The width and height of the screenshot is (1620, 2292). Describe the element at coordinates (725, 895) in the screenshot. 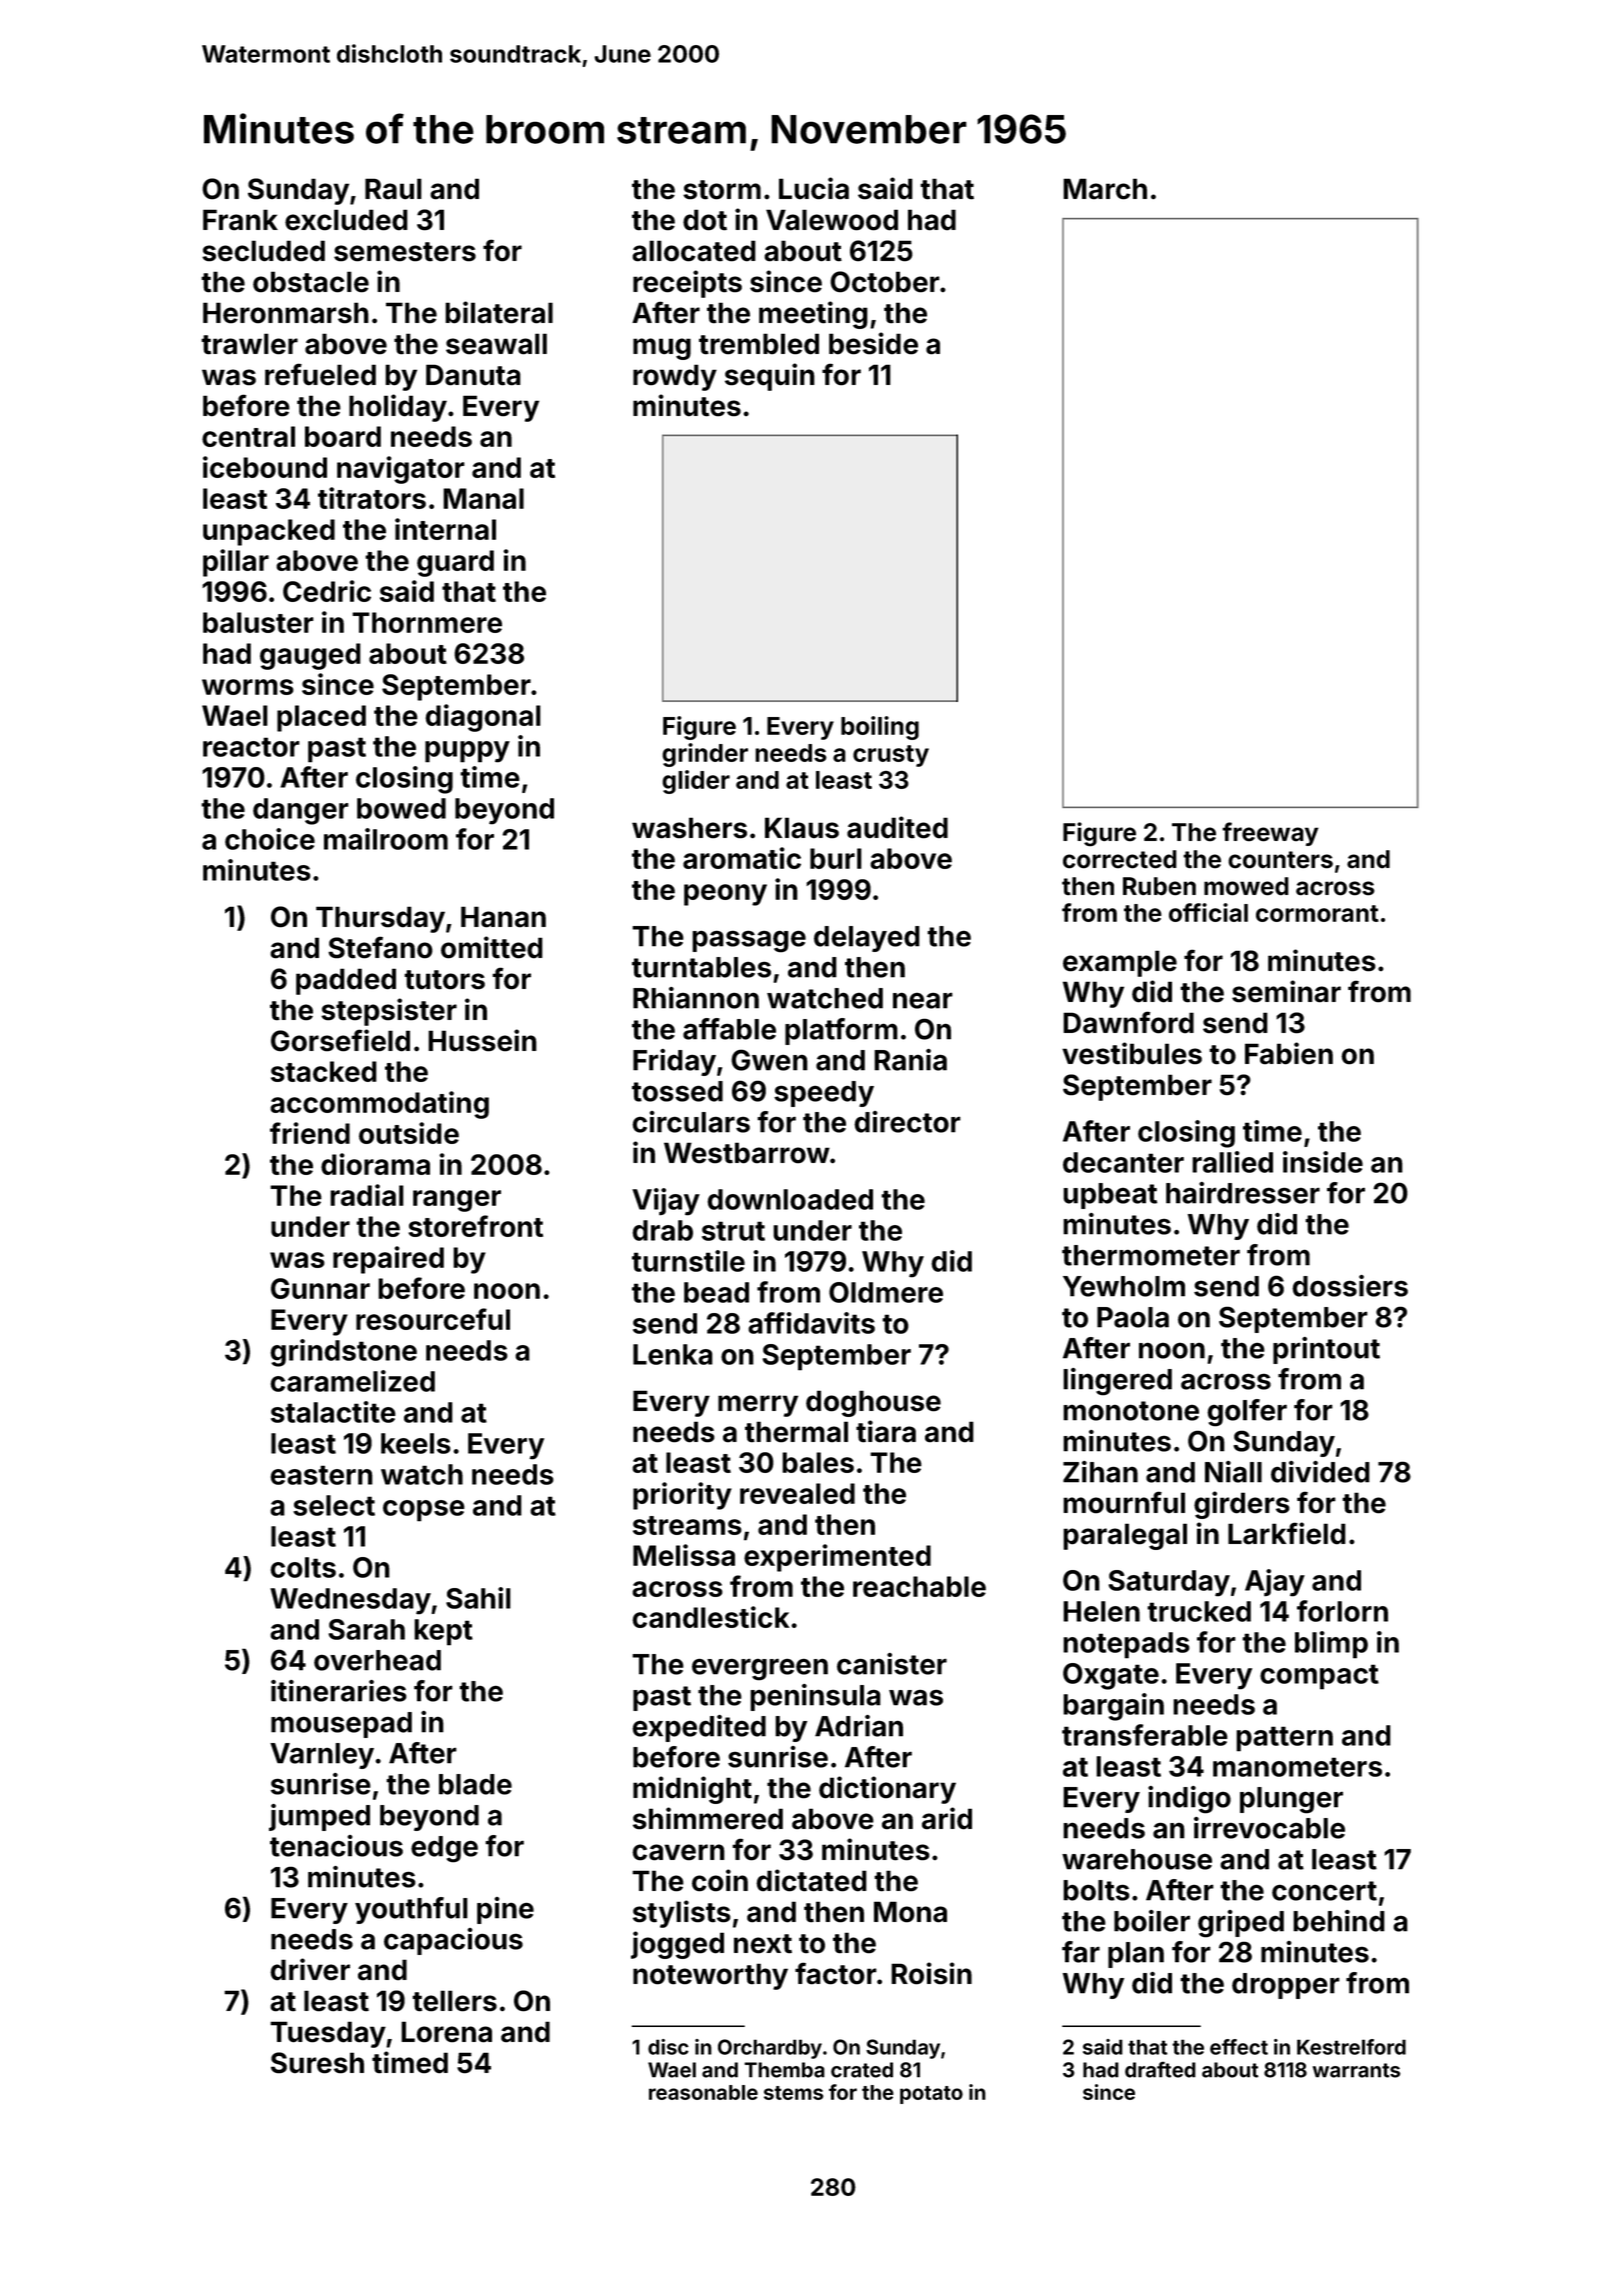

I see `peony` at that location.
